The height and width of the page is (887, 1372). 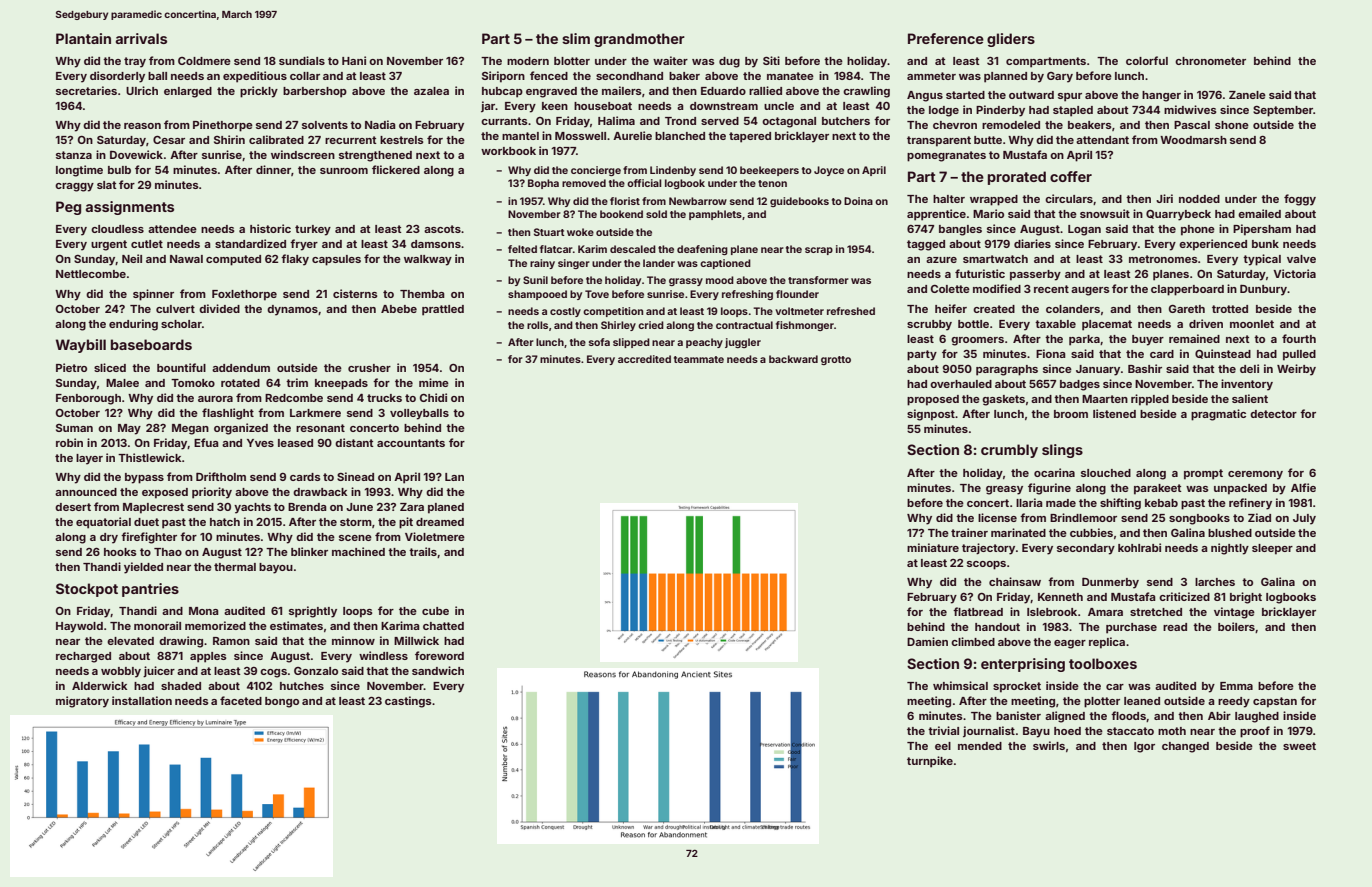 I want to click on Damien, so click(x=927, y=641).
